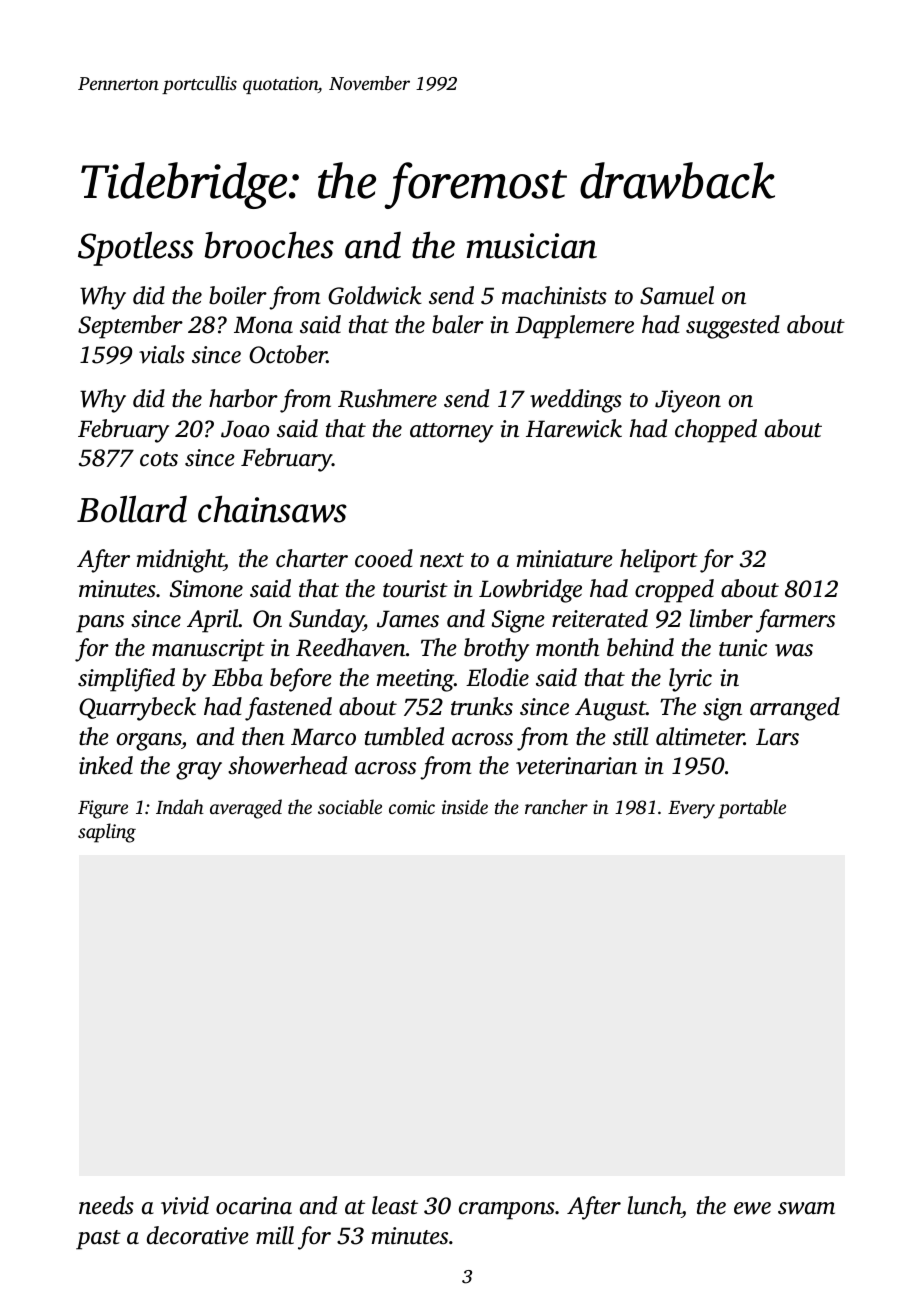 The height and width of the image is (1311, 924). I want to click on ocarina, so click(254, 1206).
